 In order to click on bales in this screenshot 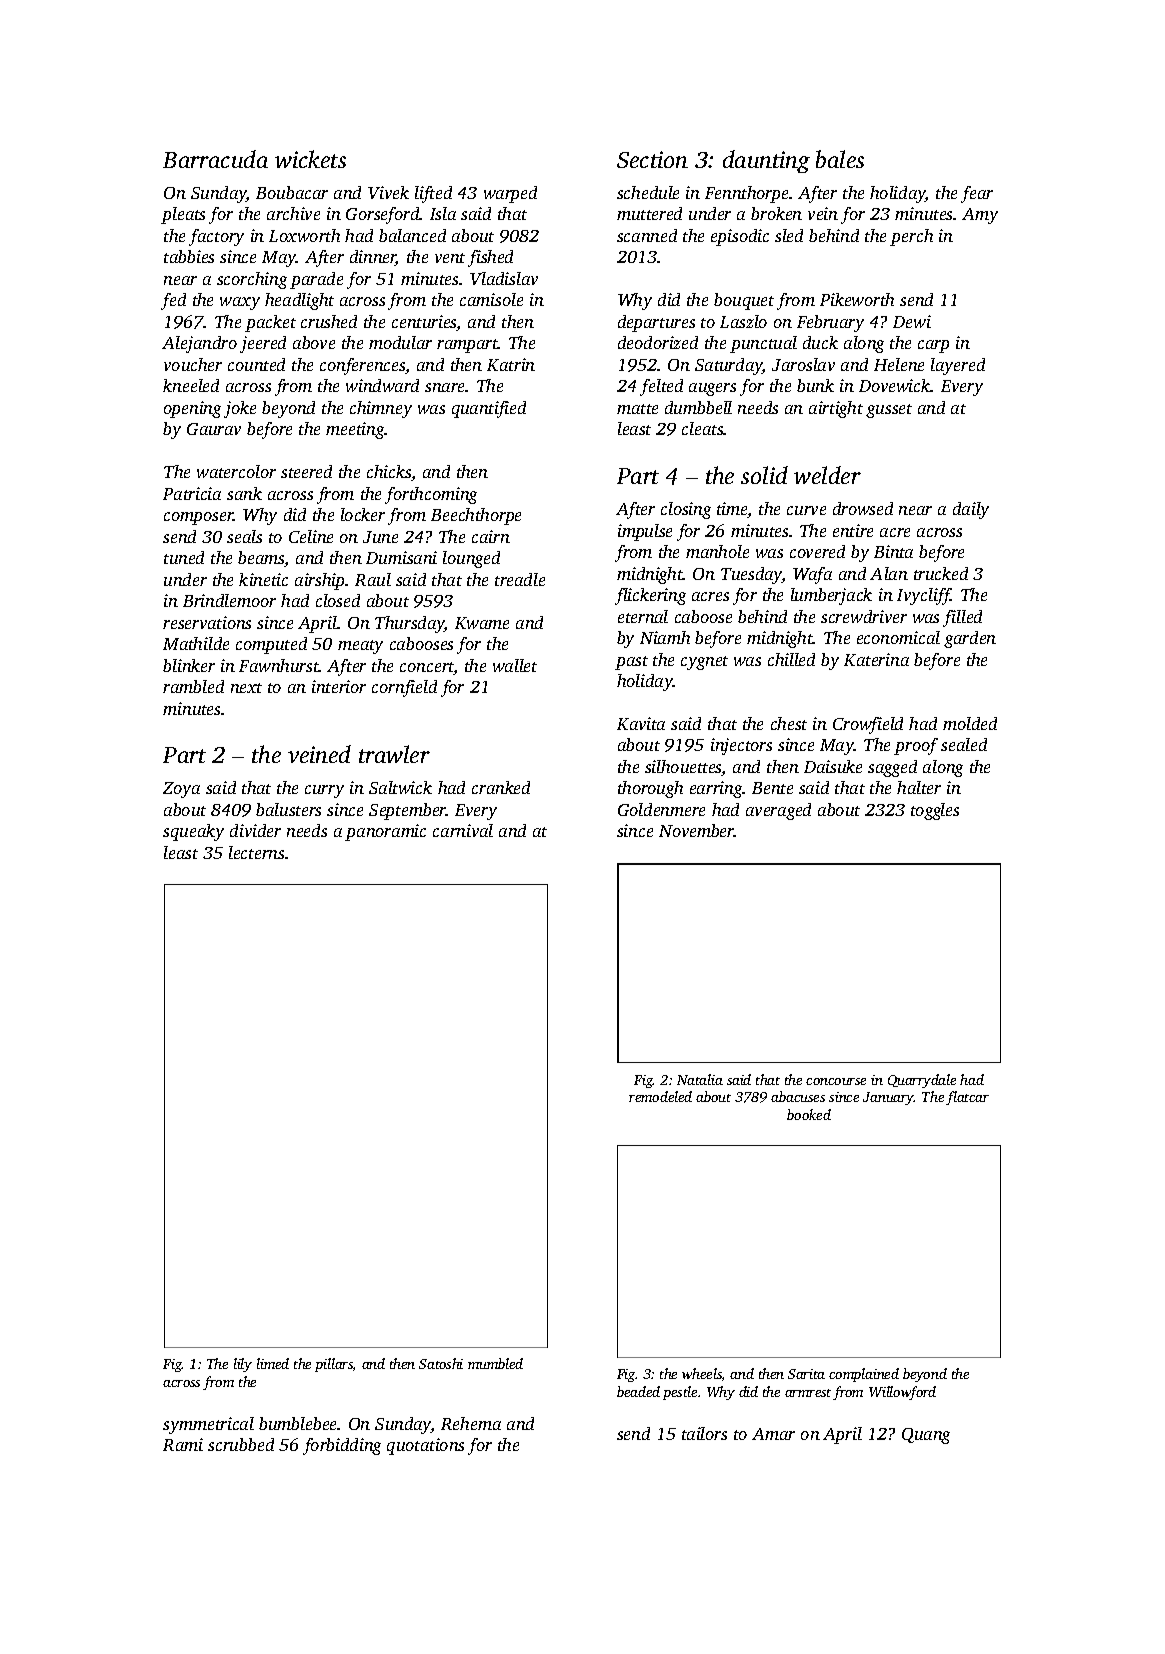, I will do `click(840, 159)`.
